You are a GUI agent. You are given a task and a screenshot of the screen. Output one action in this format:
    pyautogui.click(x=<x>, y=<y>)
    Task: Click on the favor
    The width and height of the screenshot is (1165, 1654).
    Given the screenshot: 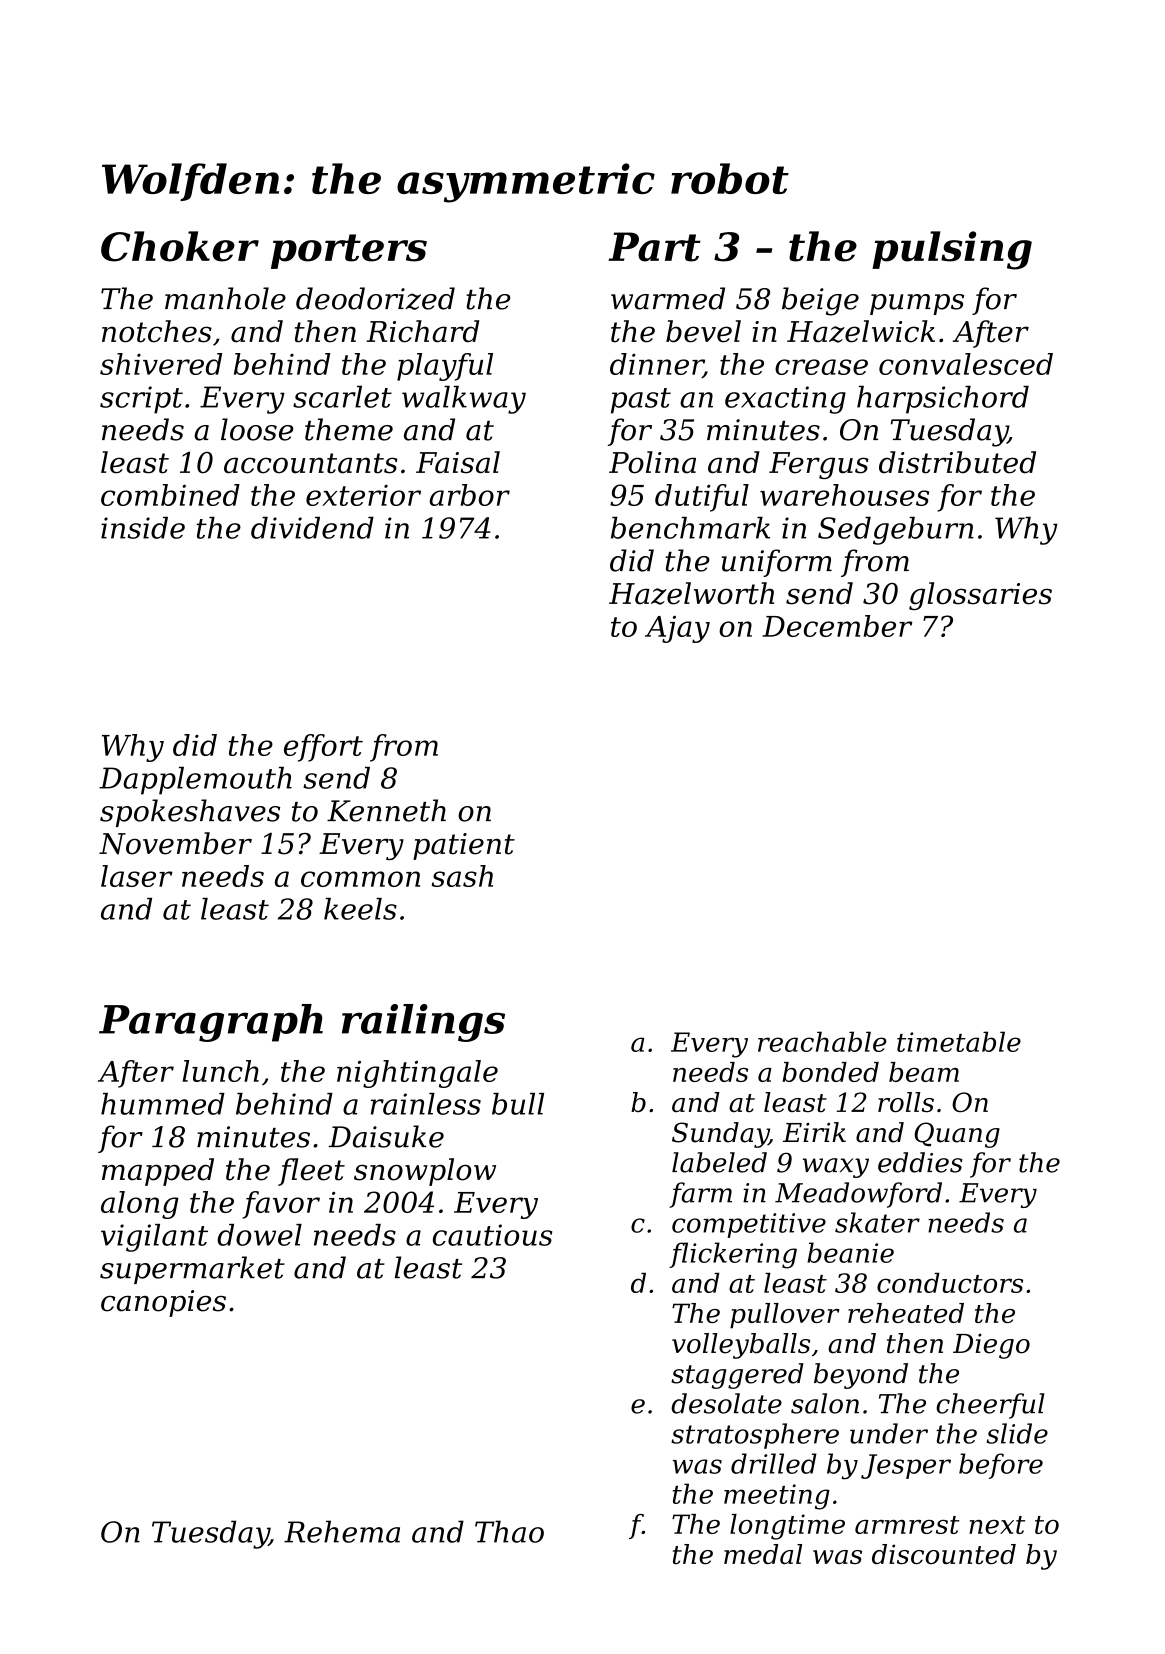 What is the action you would take?
    pyautogui.click(x=281, y=1205)
